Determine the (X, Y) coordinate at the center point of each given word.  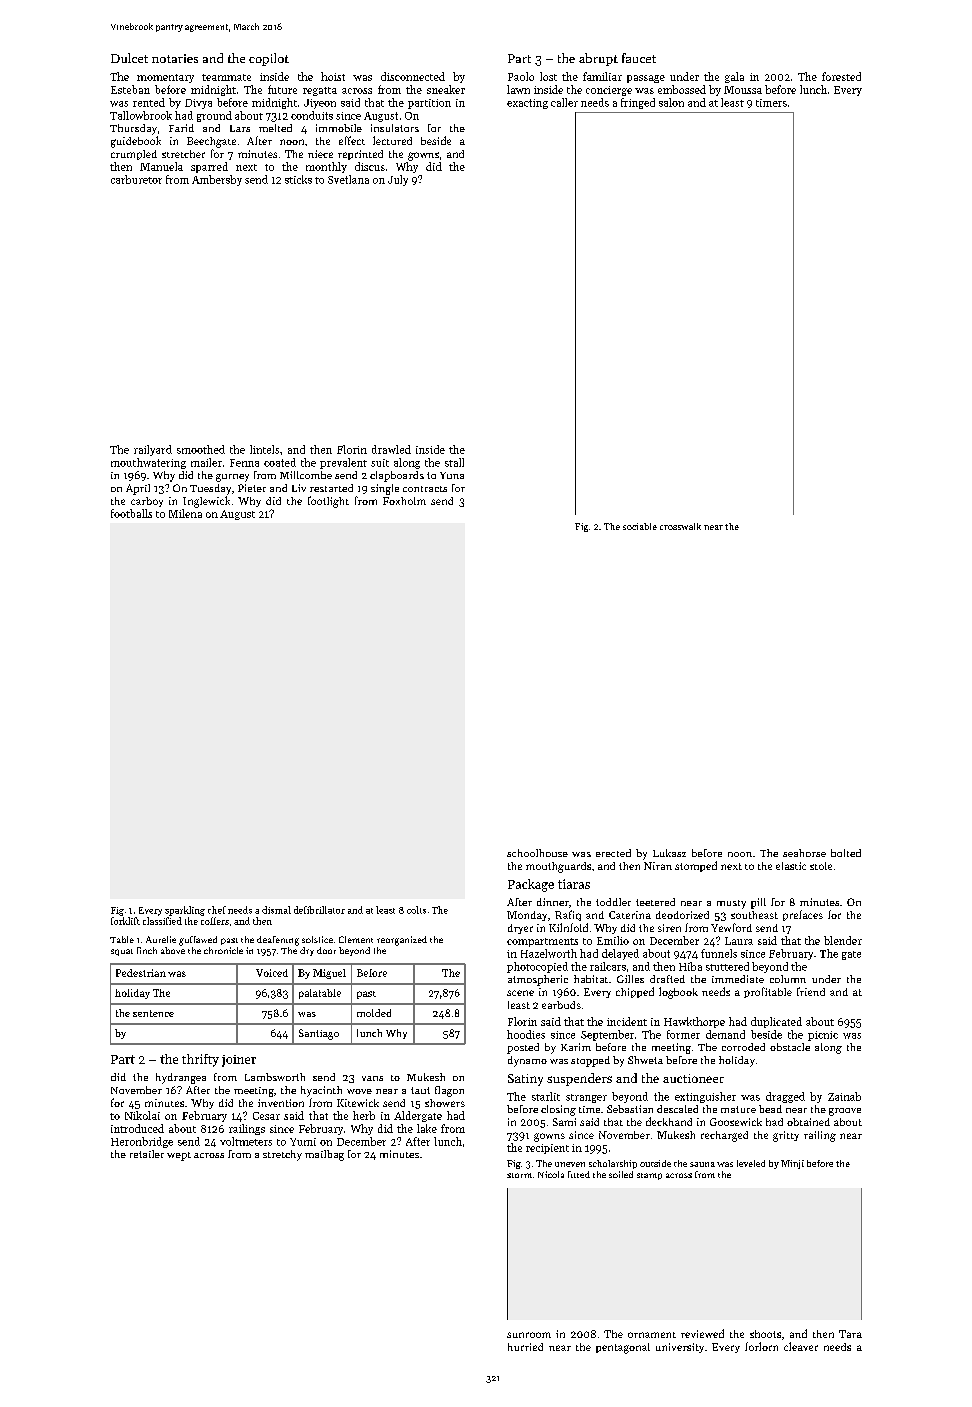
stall (454, 462)
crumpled (134, 155)
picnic (823, 1036)
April (138, 489)
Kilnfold (568, 927)
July (398, 180)
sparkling (185, 911)
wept (179, 1156)
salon (671, 102)
